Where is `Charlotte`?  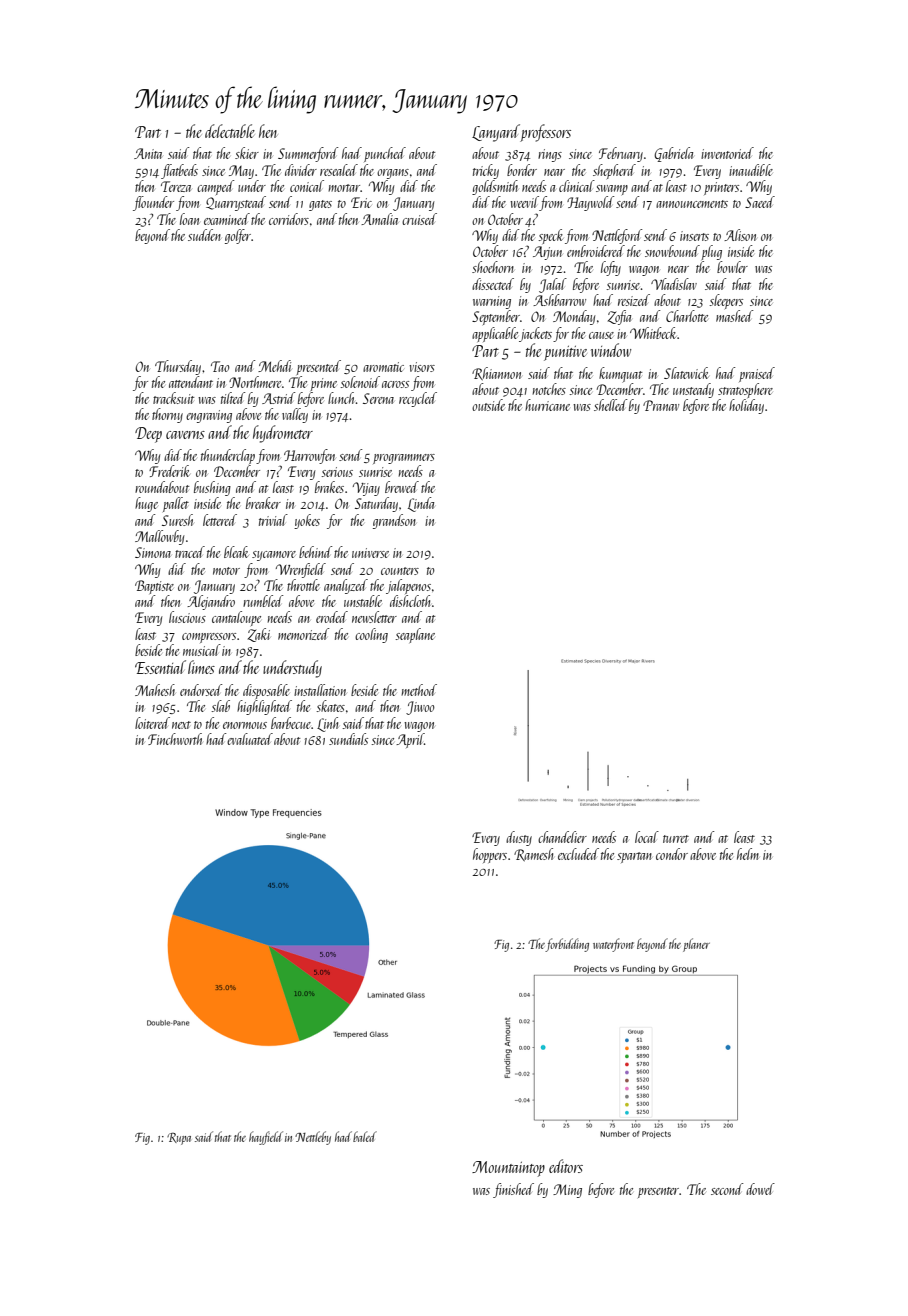 Charlotte is located at coordinates (687, 316).
